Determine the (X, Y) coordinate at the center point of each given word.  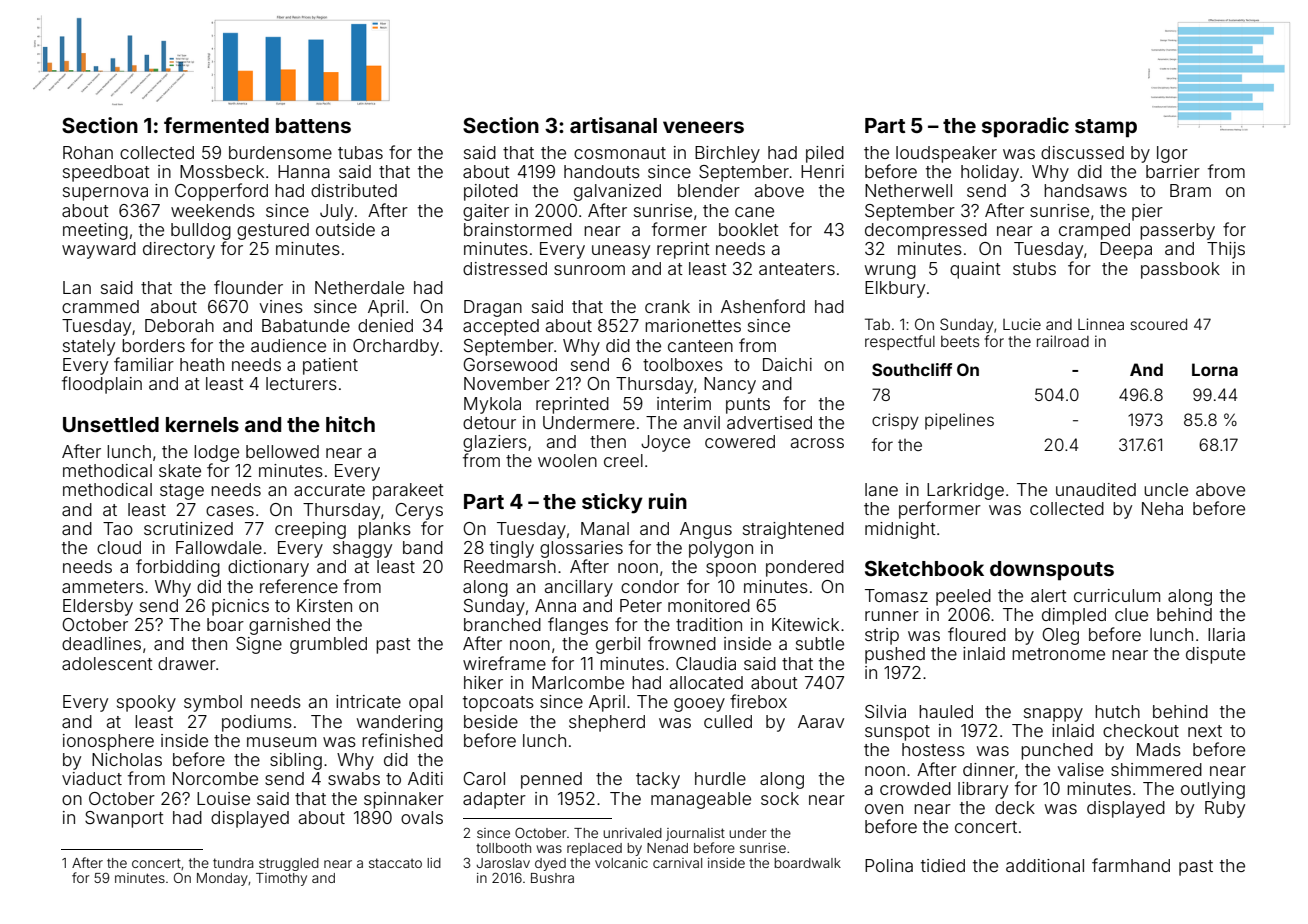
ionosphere (108, 742)
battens (313, 125)
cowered (740, 441)
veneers (703, 127)
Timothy (281, 879)
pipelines (959, 421)
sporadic (1025, 127)
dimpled (1074, 616)
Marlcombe (578, 682)
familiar (144, 364)
